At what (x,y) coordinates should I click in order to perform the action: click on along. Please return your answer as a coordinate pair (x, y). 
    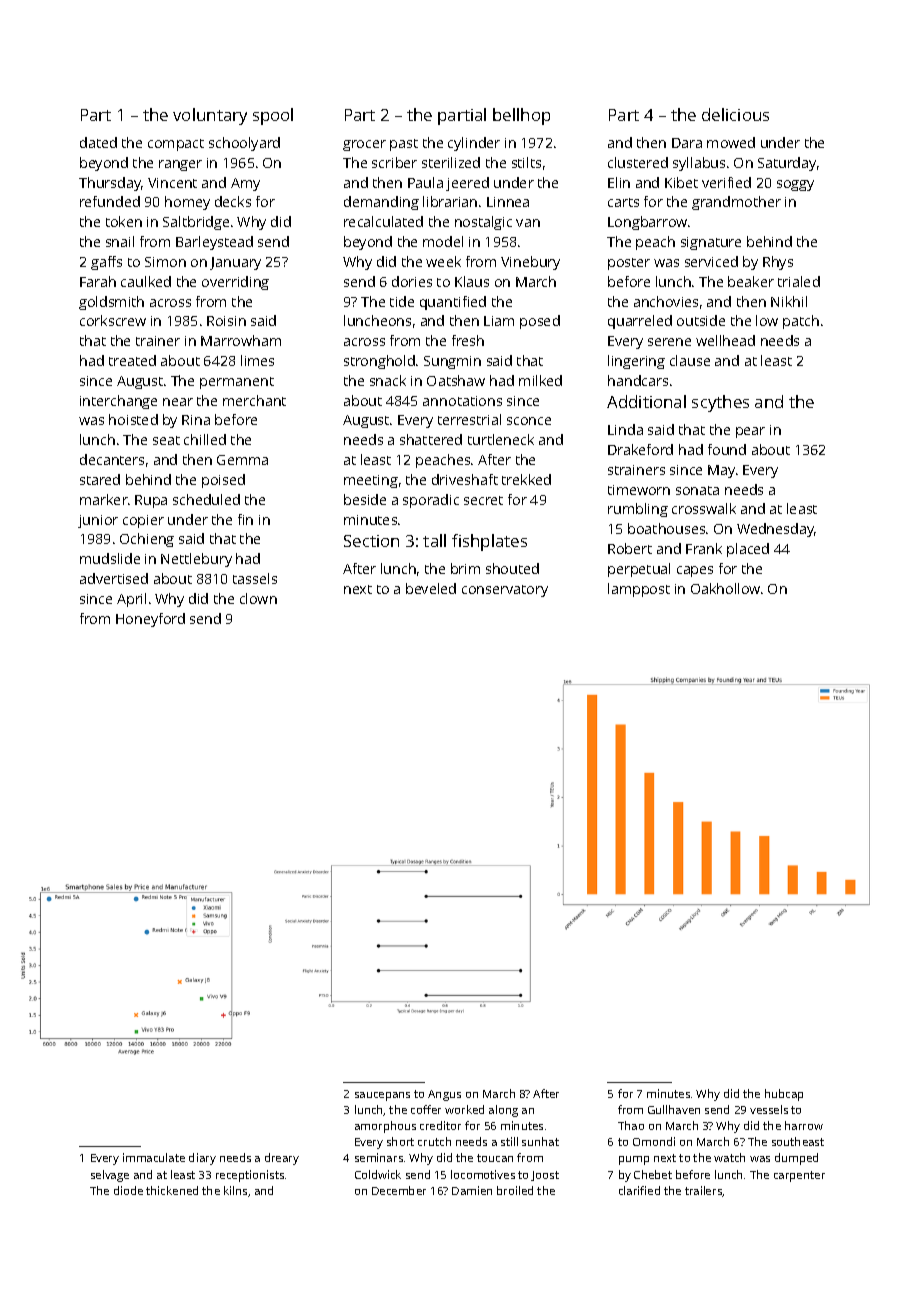
    Looking at the image, I should click on (503, 1111).
